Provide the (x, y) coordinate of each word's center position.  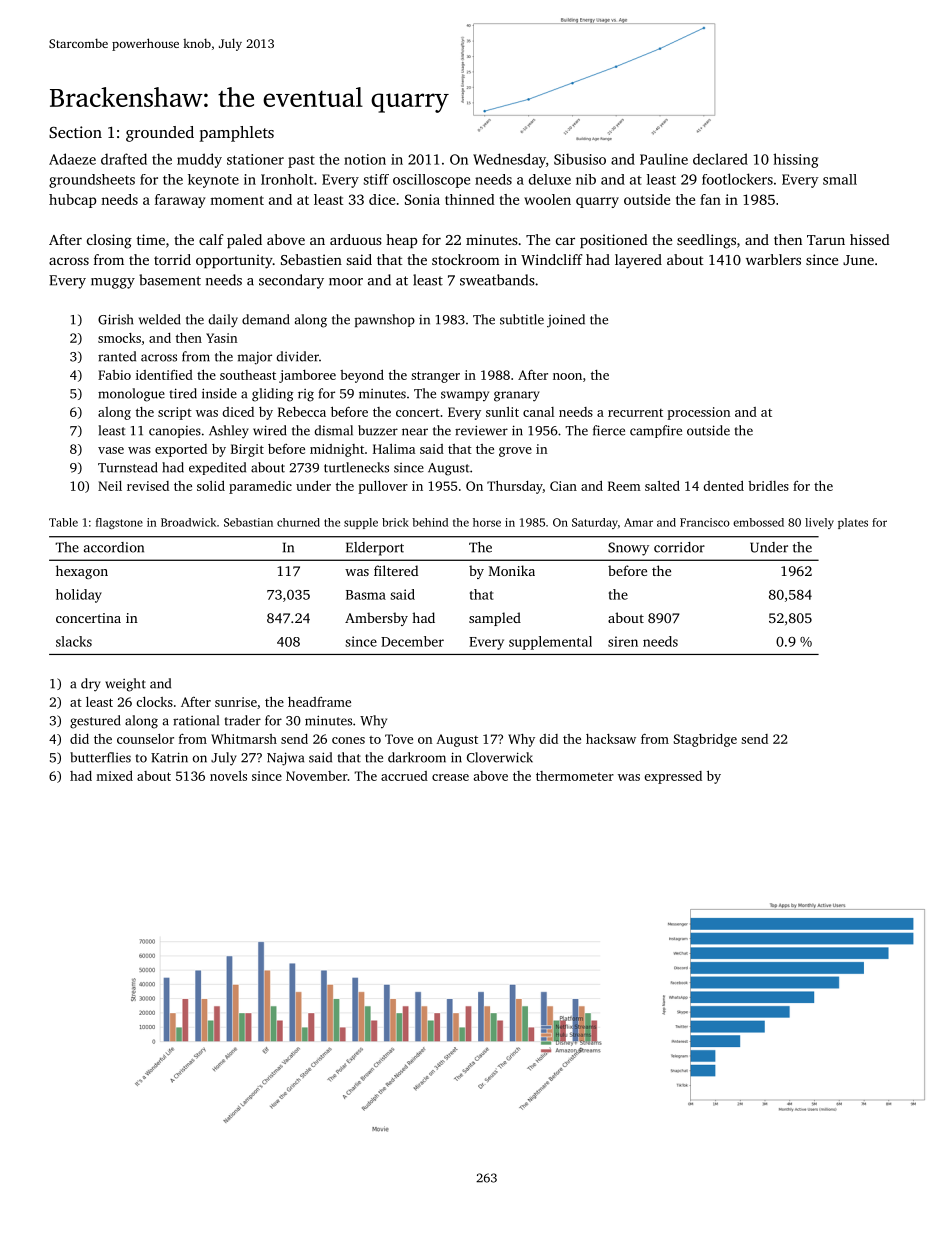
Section (75, 132)
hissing (795, 160)
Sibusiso (580, 159)
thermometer (575, 776)
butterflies (100, 757)
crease (450, 777)
